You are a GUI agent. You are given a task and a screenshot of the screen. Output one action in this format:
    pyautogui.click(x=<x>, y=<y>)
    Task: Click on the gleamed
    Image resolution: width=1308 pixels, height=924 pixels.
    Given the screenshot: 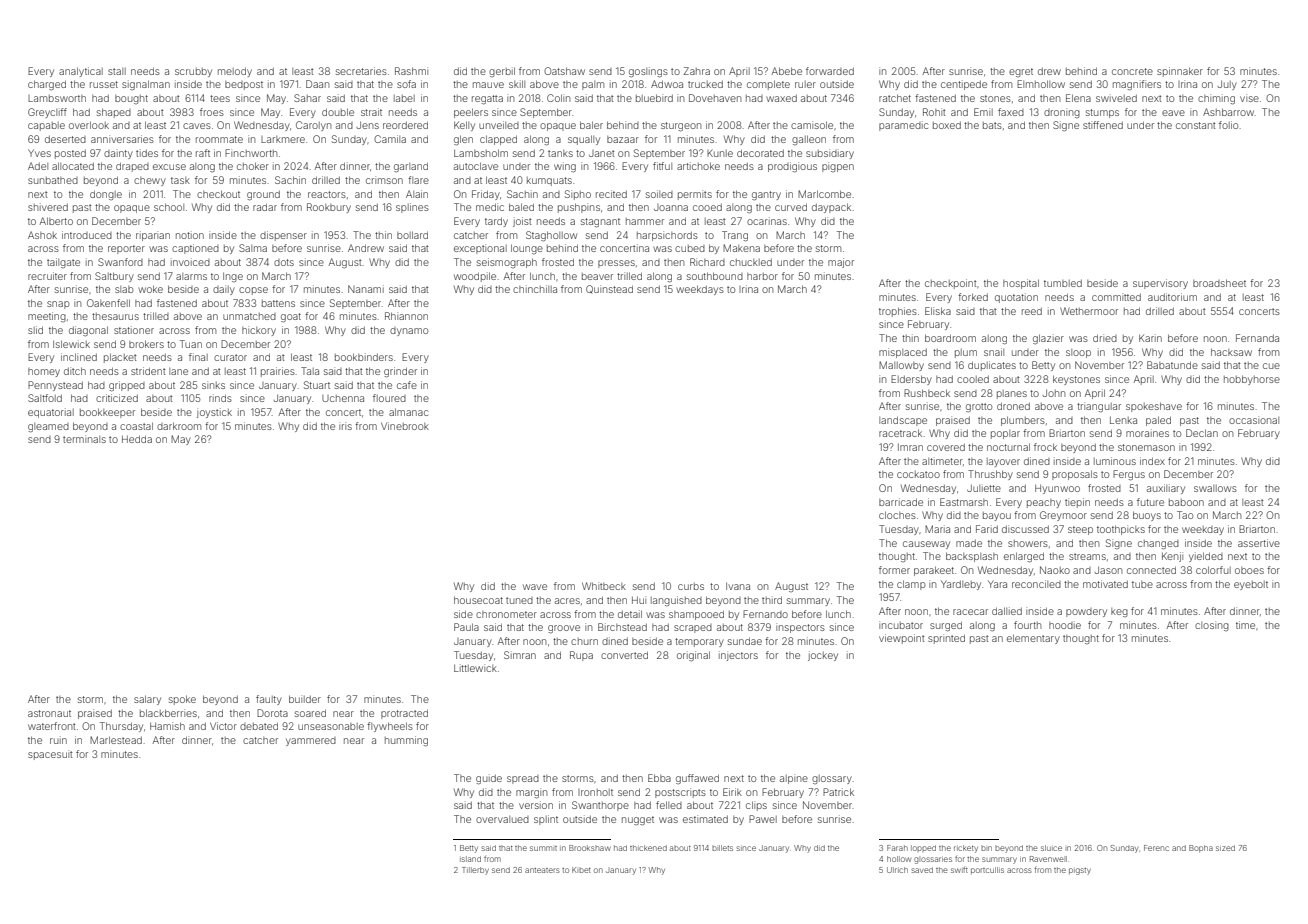 What is the action you would take?
    pyautogui.click(x=48, y=427)
